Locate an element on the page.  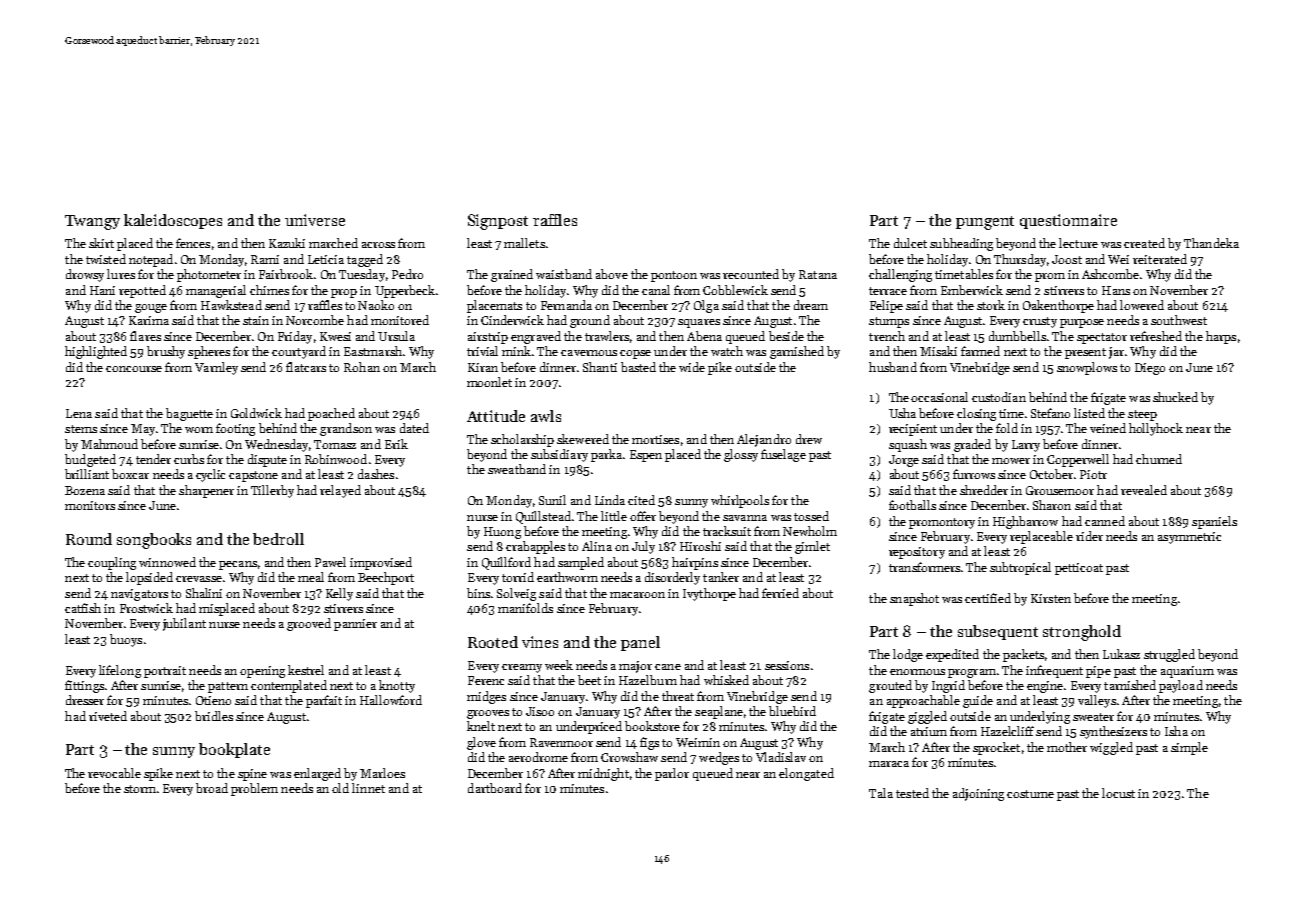
Quillstead is located at coordinates (543, 517).
